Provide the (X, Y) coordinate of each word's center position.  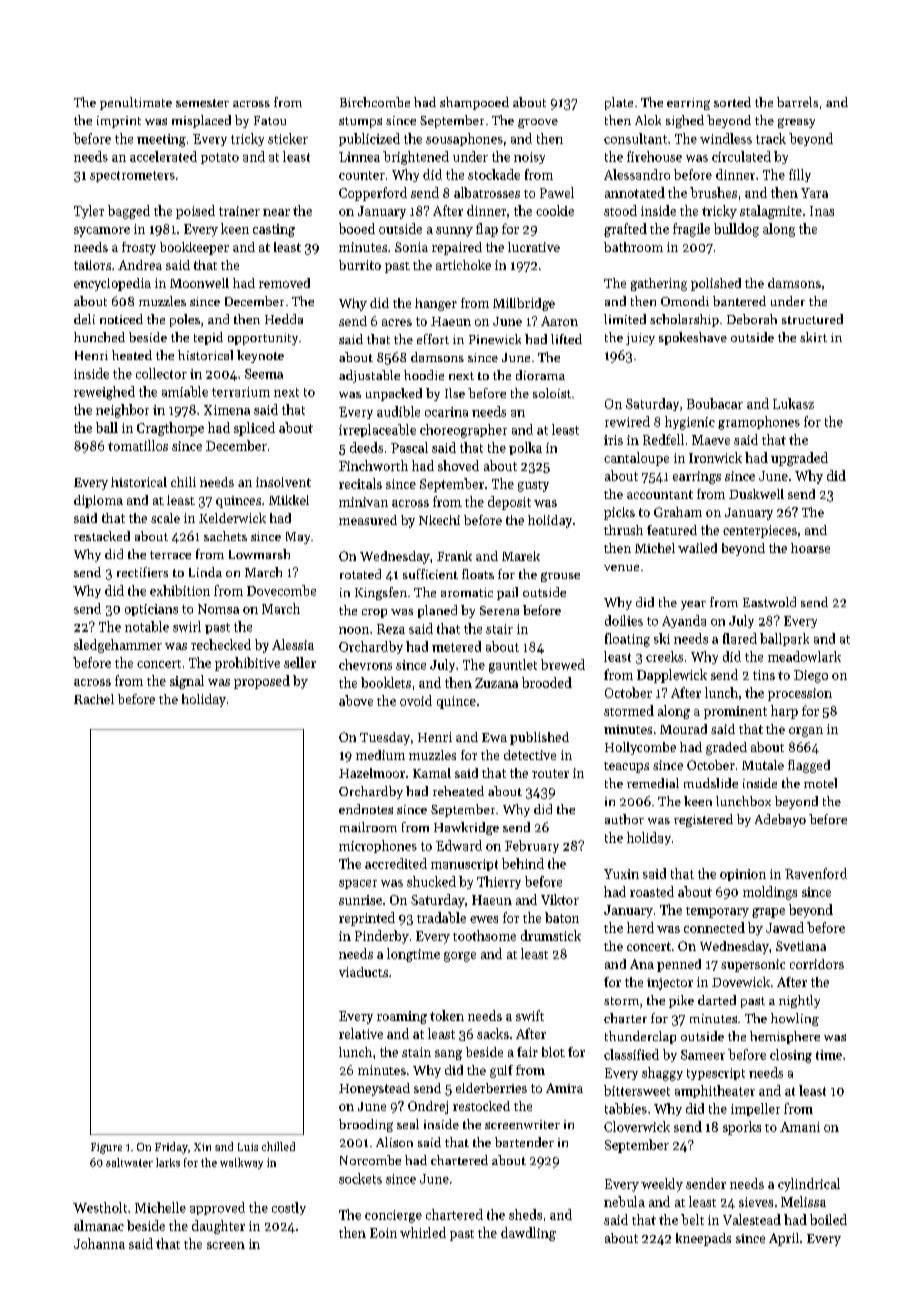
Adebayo (780, 820)
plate (619, 103)
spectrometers (132, 176)
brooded (547, 682)
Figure (106, 1148)
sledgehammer (118, 646)
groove (538, 123)
